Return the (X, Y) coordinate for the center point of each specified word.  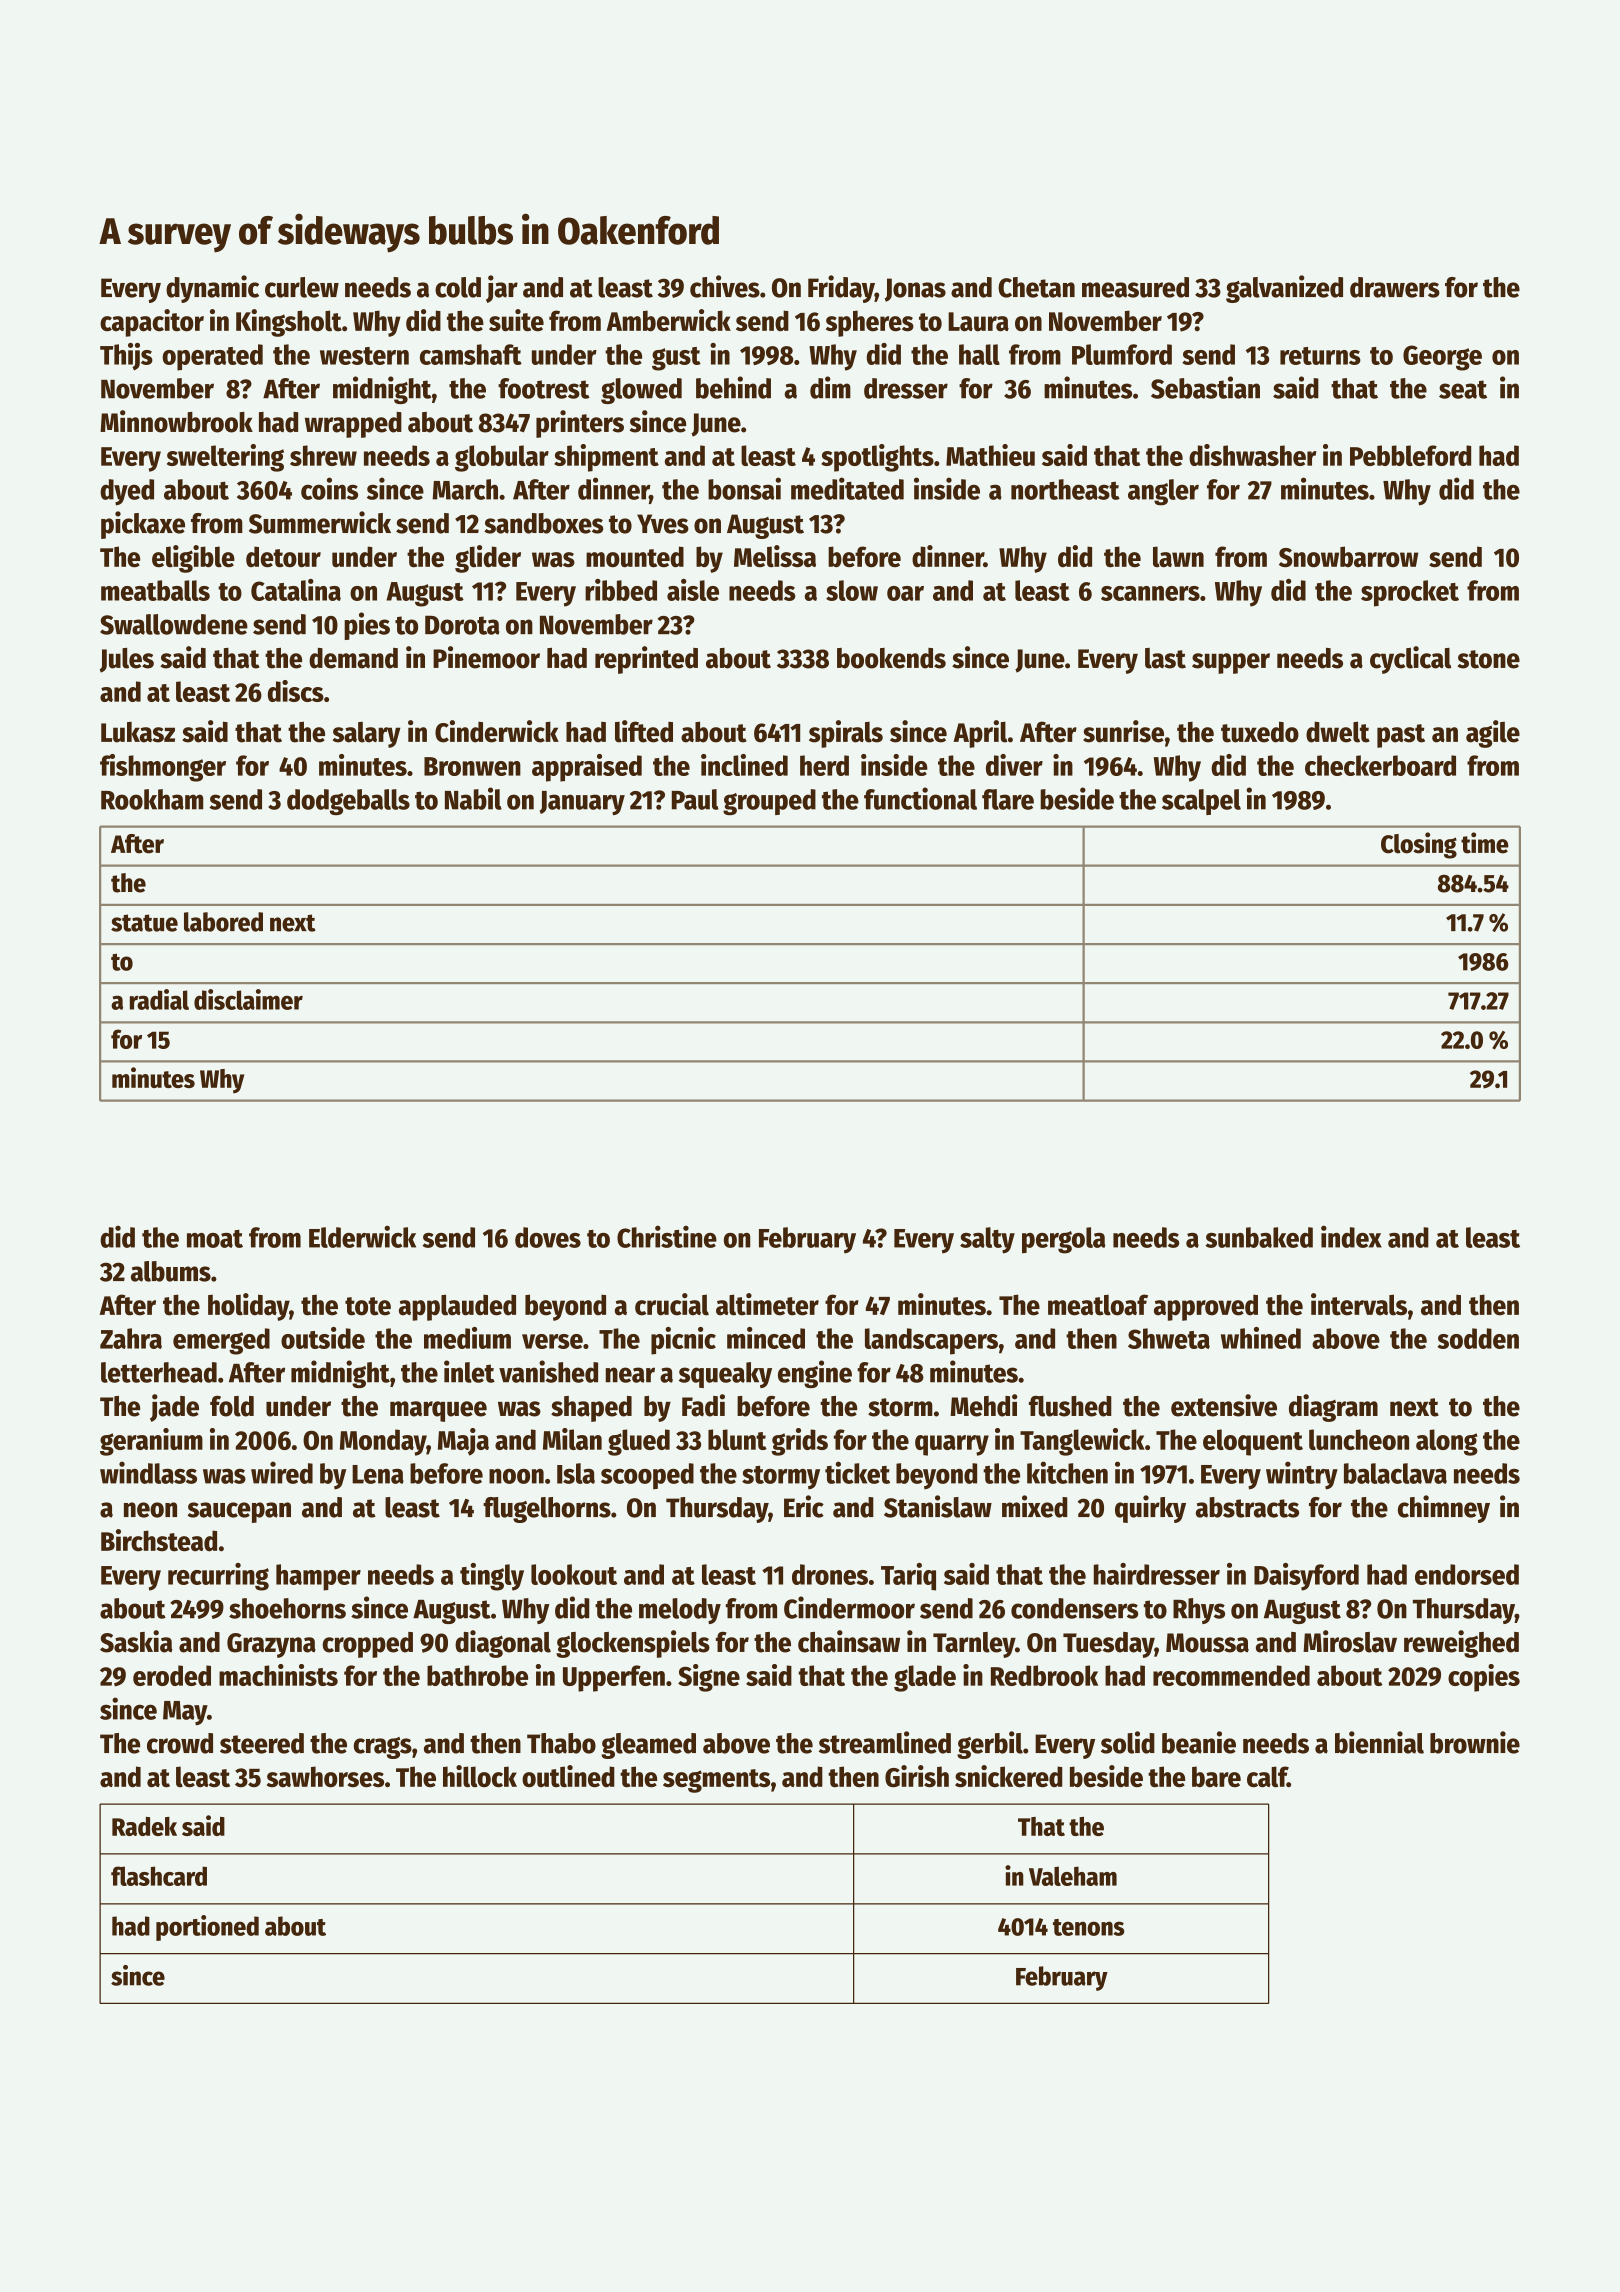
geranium (151, 1442)
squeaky (725, 1375)
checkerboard (1380, 765)
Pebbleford (1410, 455)
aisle (693, 590)
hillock (480, 1776)
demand (353, 658)
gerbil (990, 1745)
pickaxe (143, 525)
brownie (1475, 1742)
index (1351, 1236)
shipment (606, 458)
